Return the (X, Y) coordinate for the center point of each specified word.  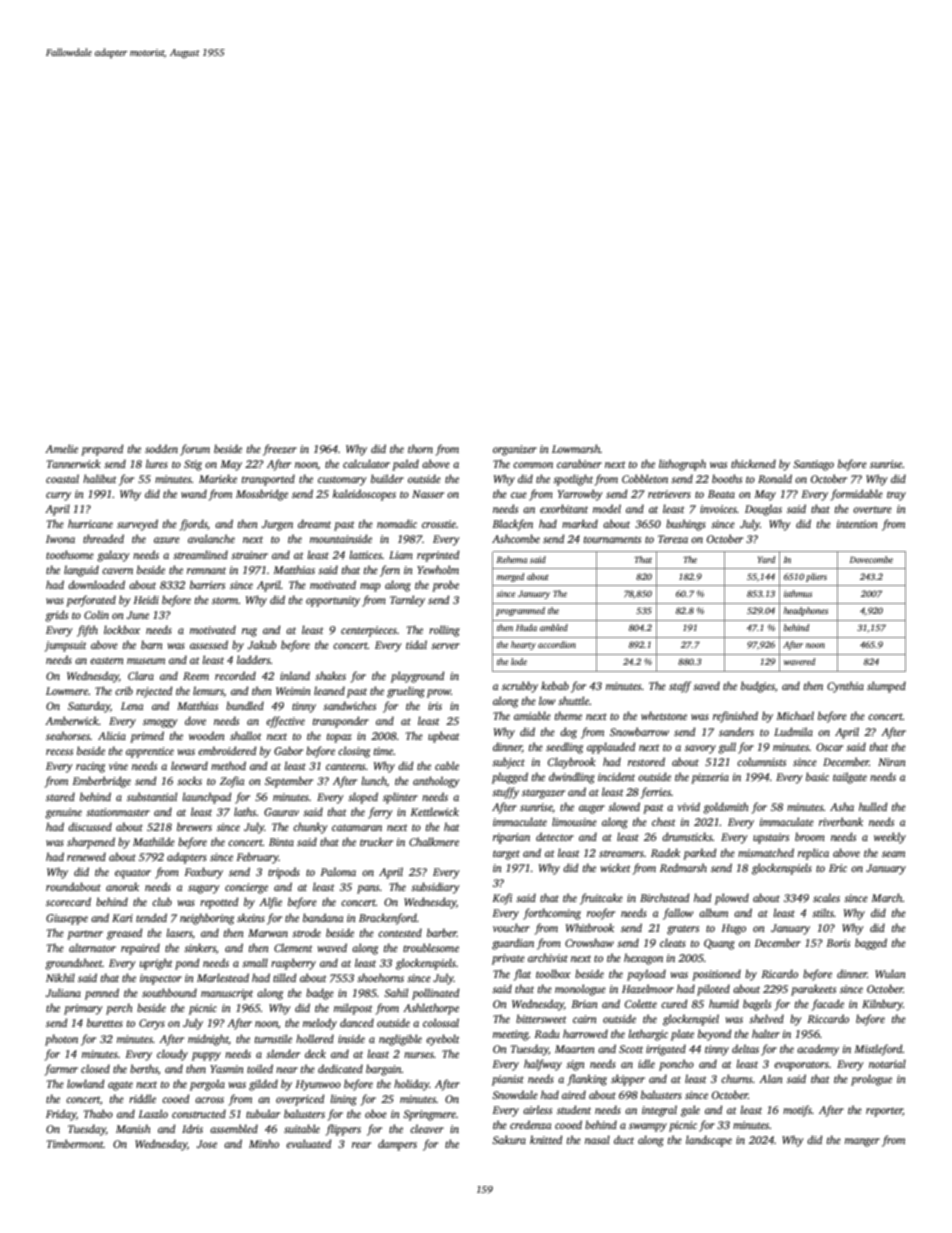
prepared (102, 450)
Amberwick (72, 720)
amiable (532, 715)
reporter (884, 1112)
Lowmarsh (576, 448)
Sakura (509, 1139)
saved (706, 685)
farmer (61, 1070)
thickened (753, 463)
